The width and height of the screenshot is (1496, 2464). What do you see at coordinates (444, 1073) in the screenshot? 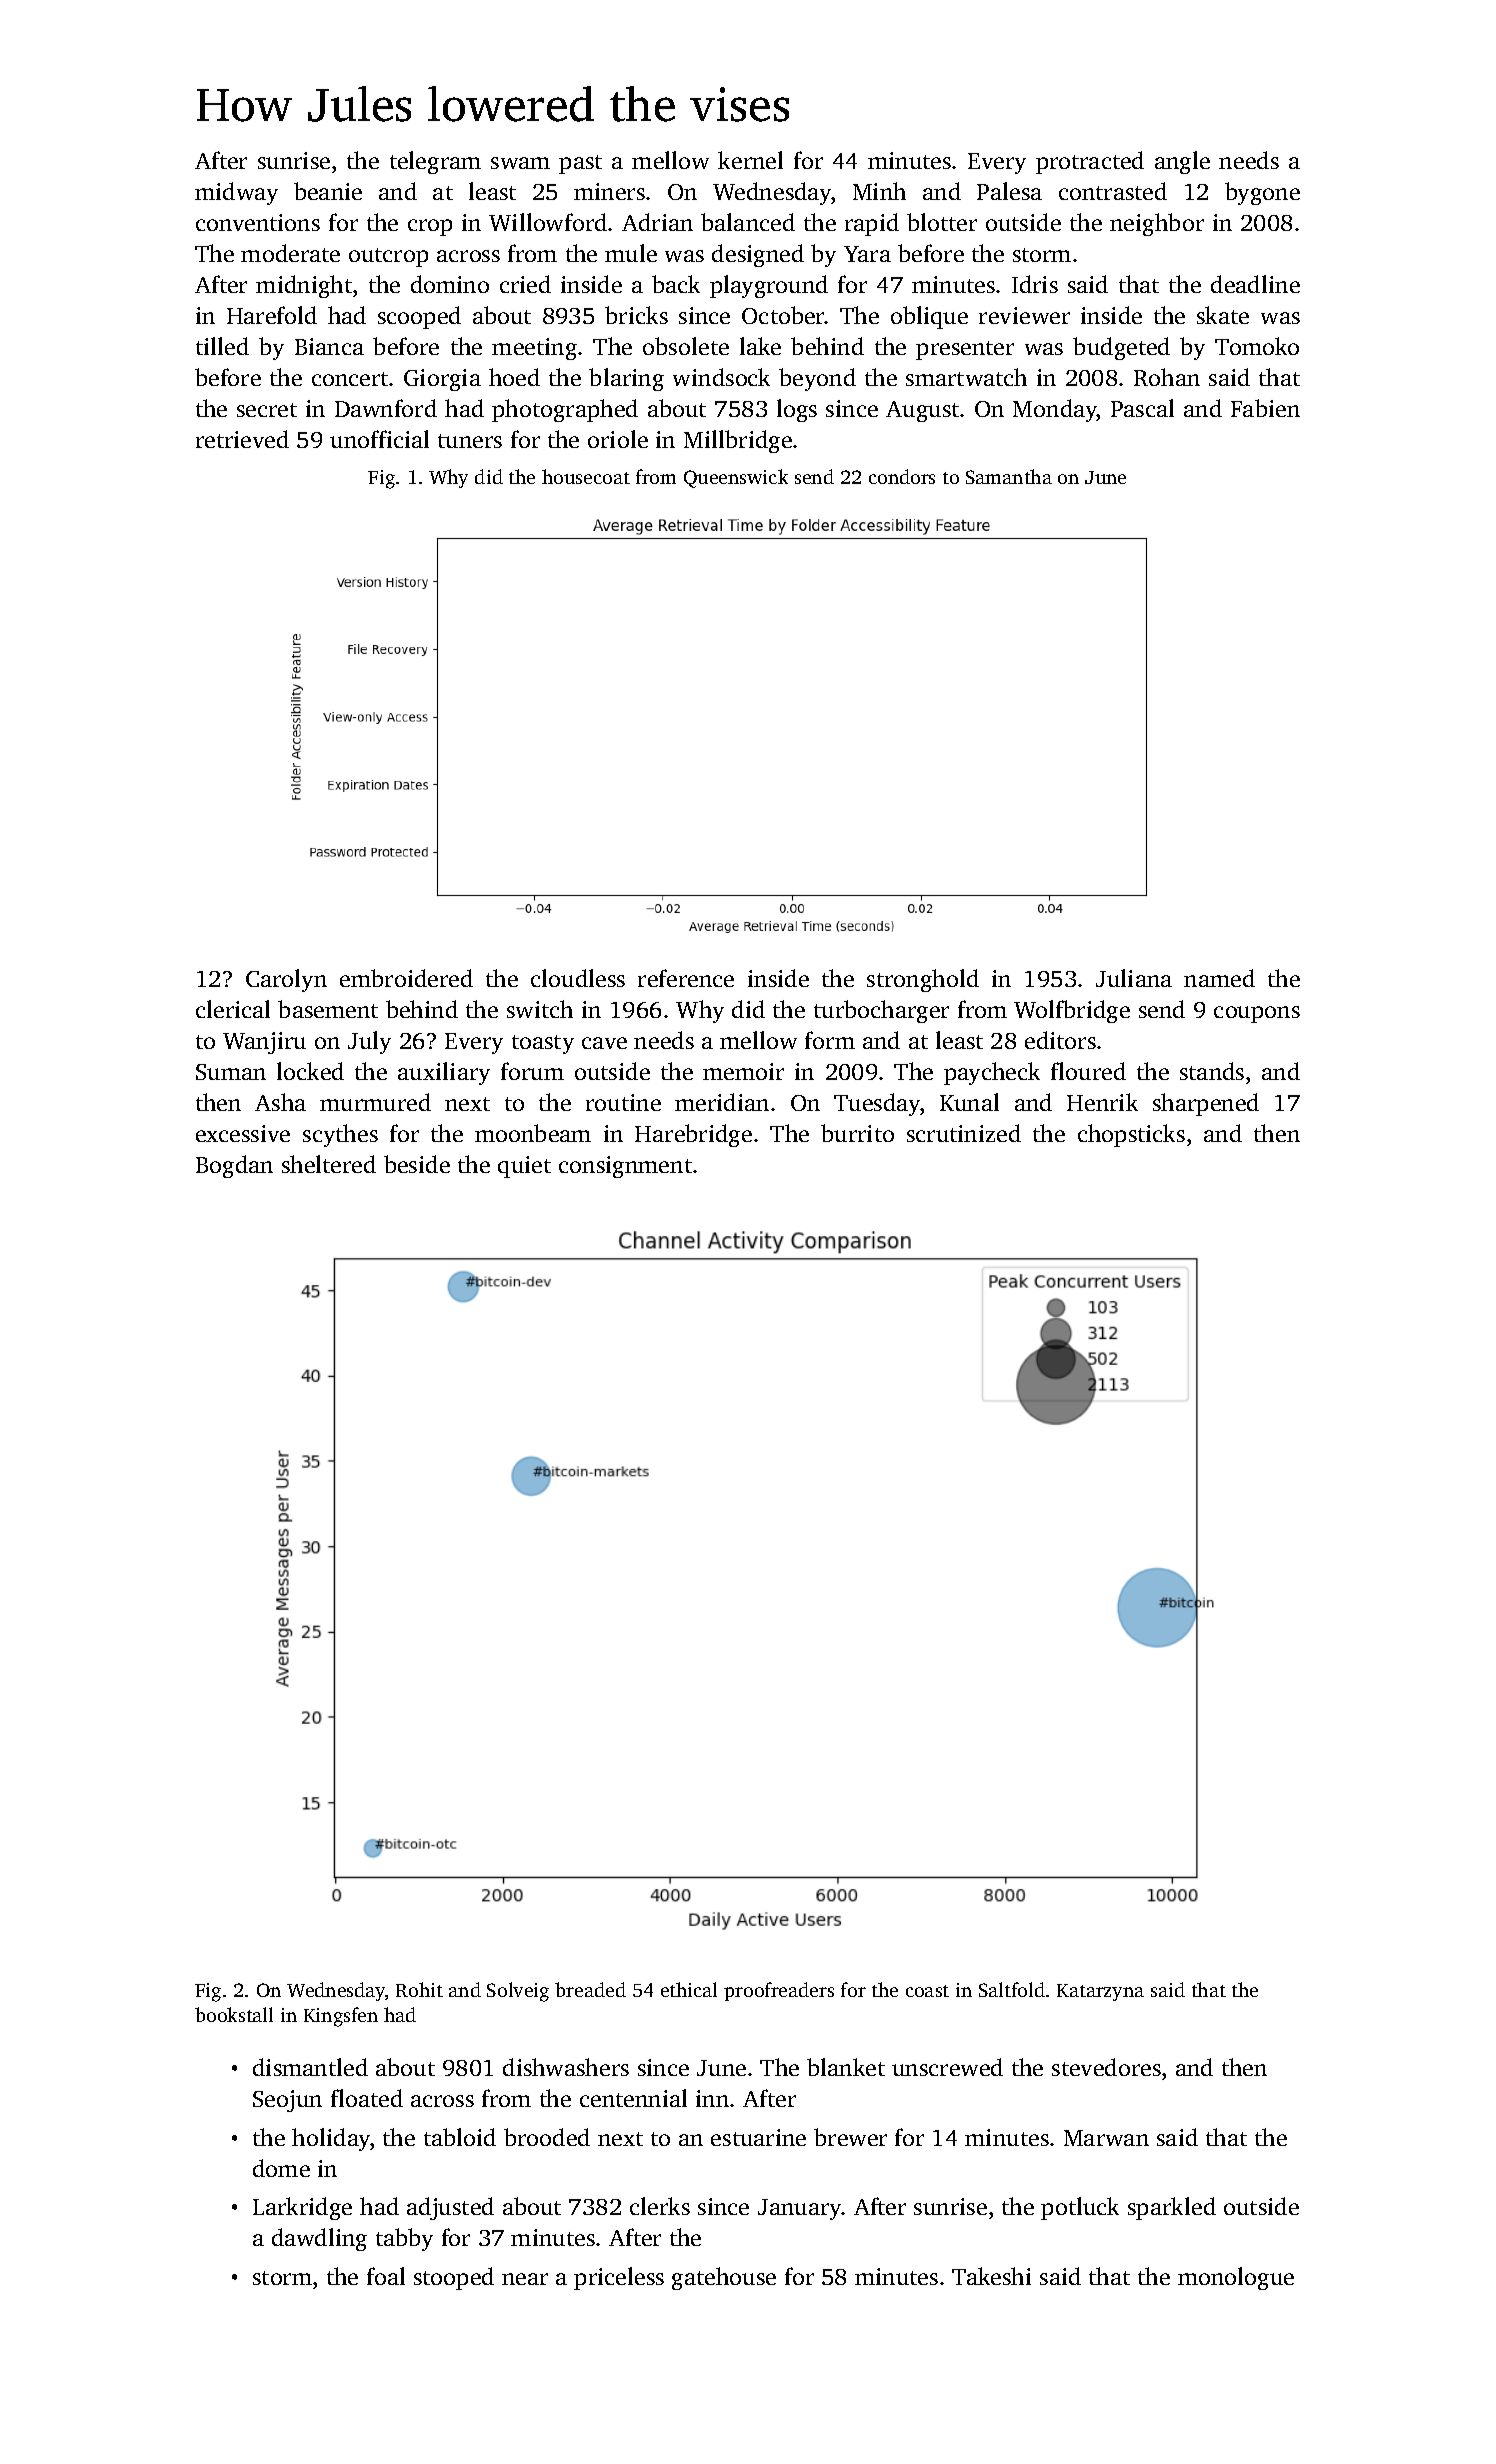
I see `auxiliary` at bounding box center [444, 1073].
